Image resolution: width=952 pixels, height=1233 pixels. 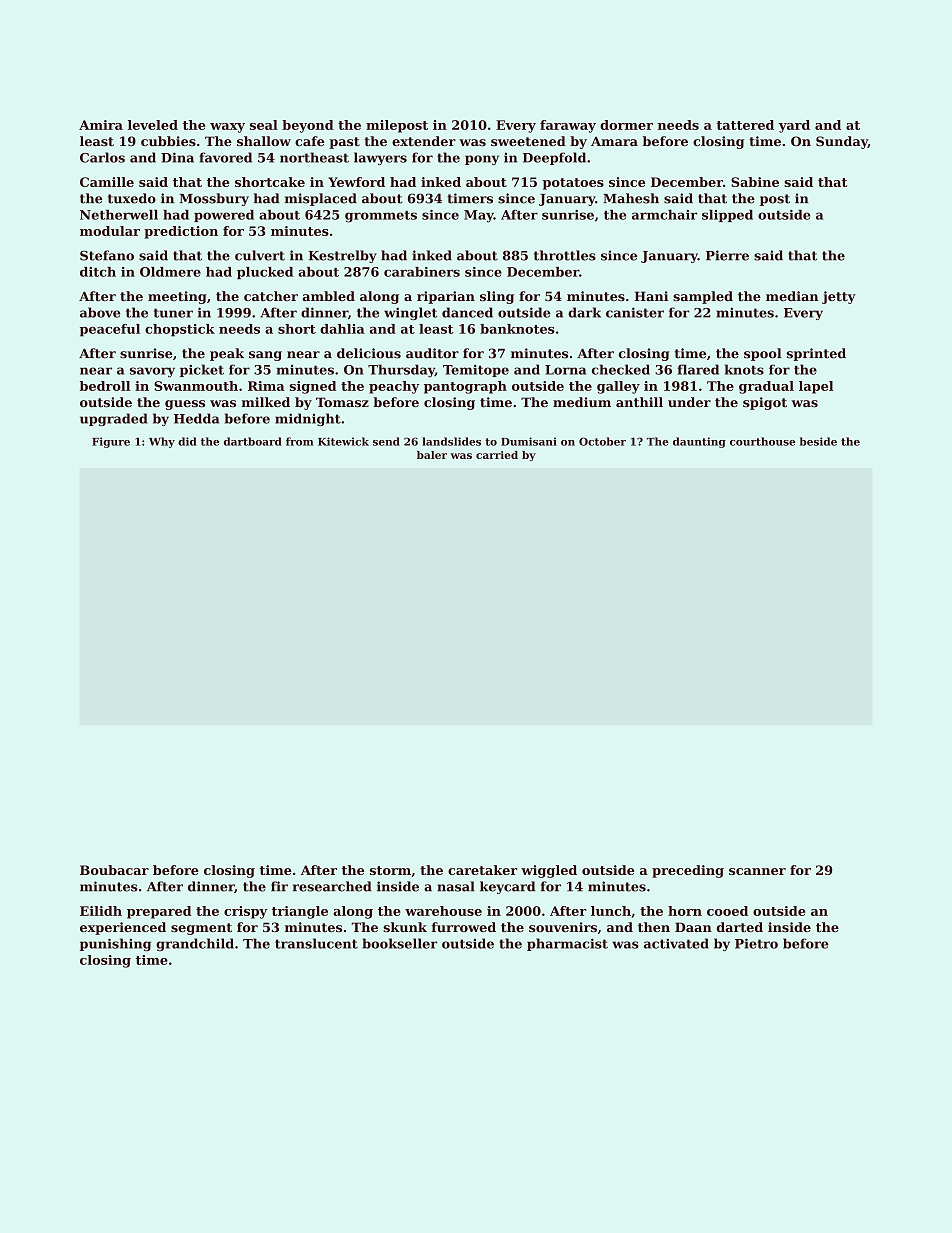 What do you see at coordinates (102, 157) in the screenshot?
I see `Carlos` at bounding box center [102, 157].
